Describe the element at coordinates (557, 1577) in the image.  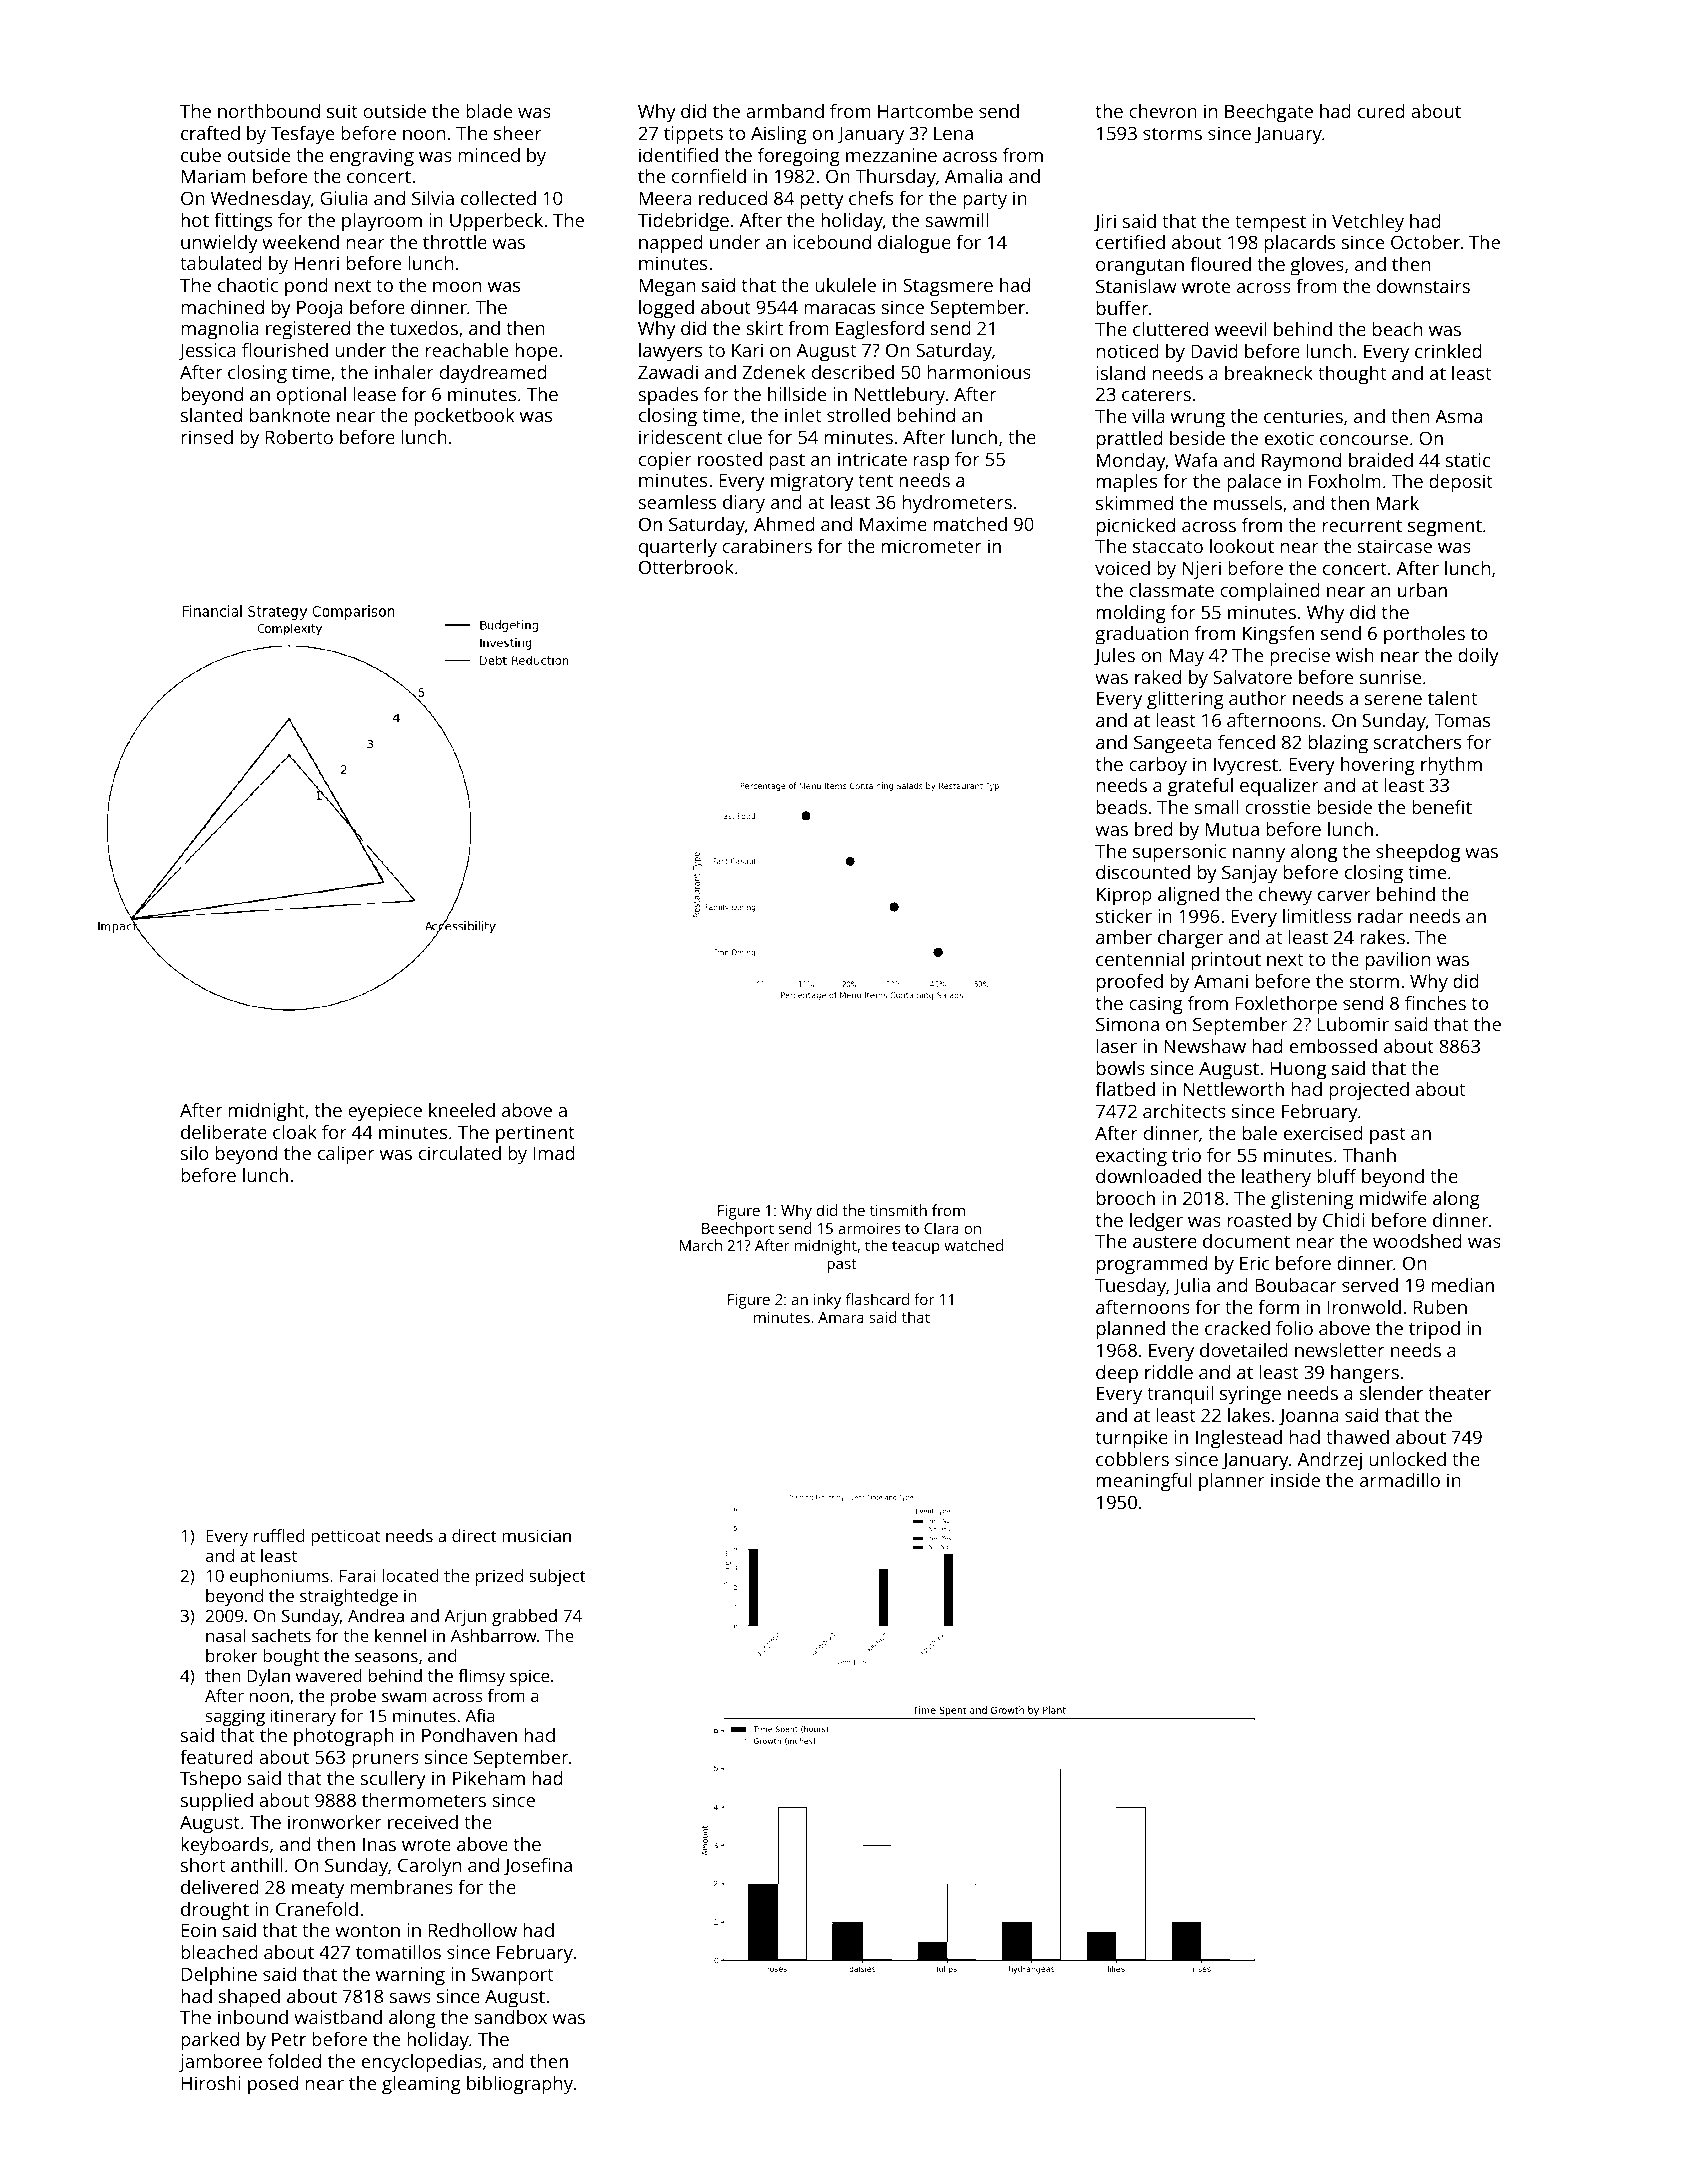
I see `subject` at that location.
